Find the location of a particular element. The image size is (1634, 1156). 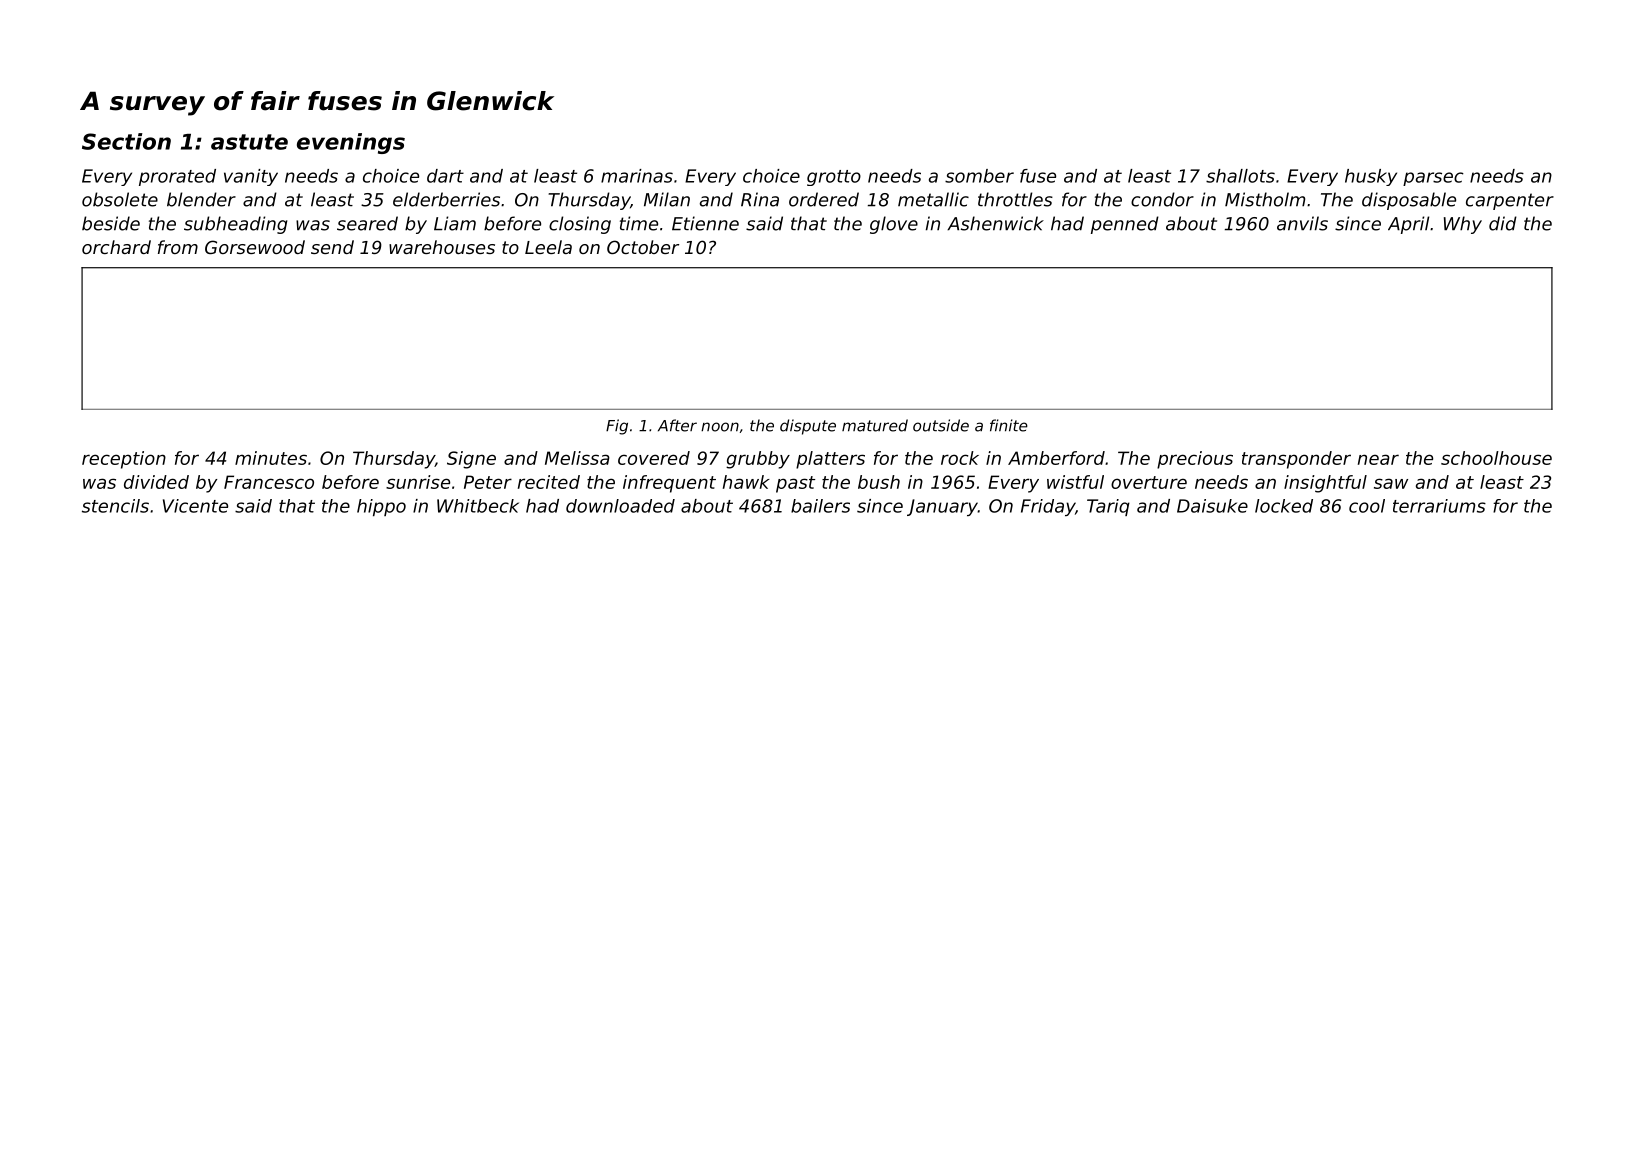

carpenter is located at coordinates (1510, 201).
